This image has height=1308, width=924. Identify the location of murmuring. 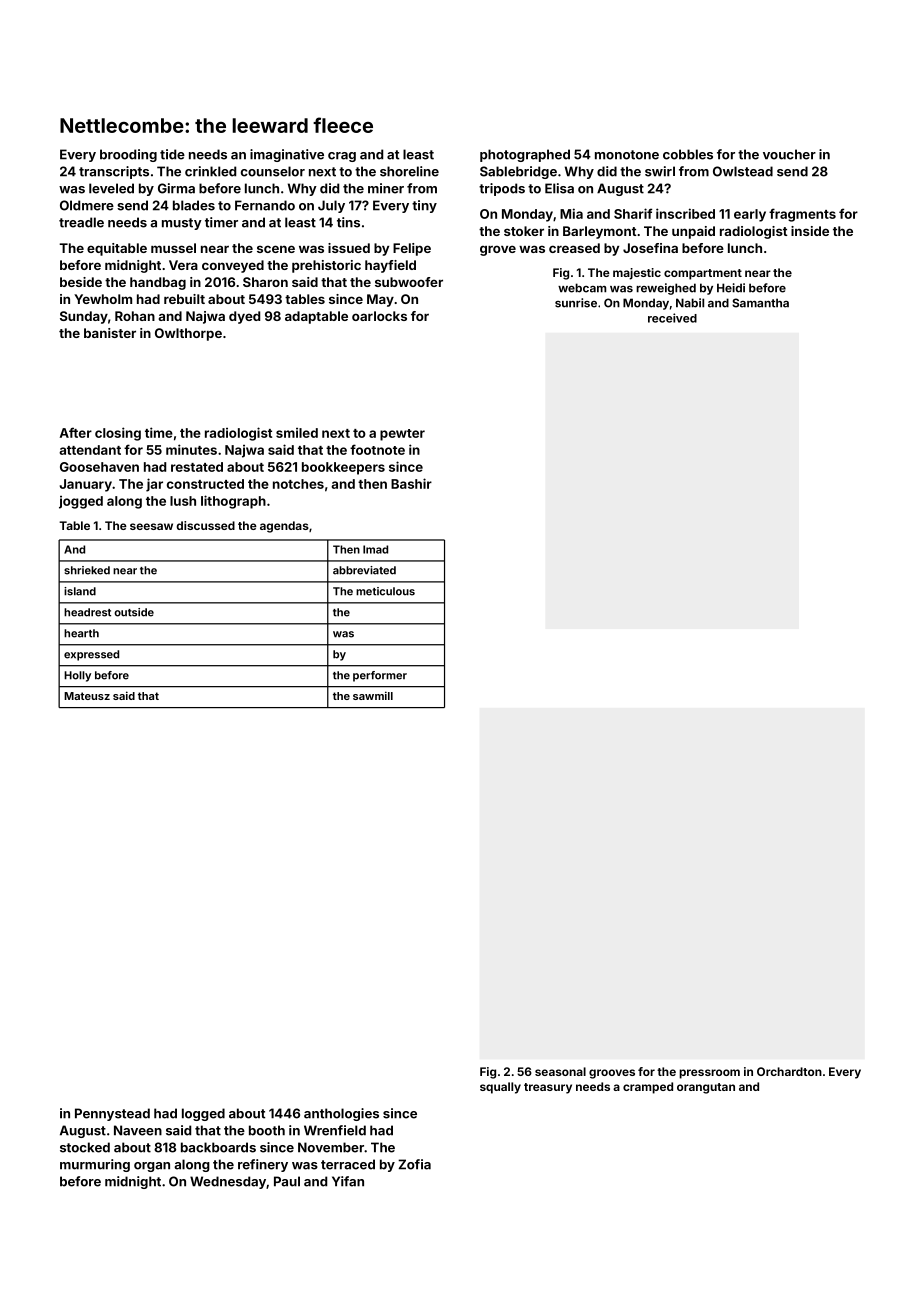
(95, 1165).
